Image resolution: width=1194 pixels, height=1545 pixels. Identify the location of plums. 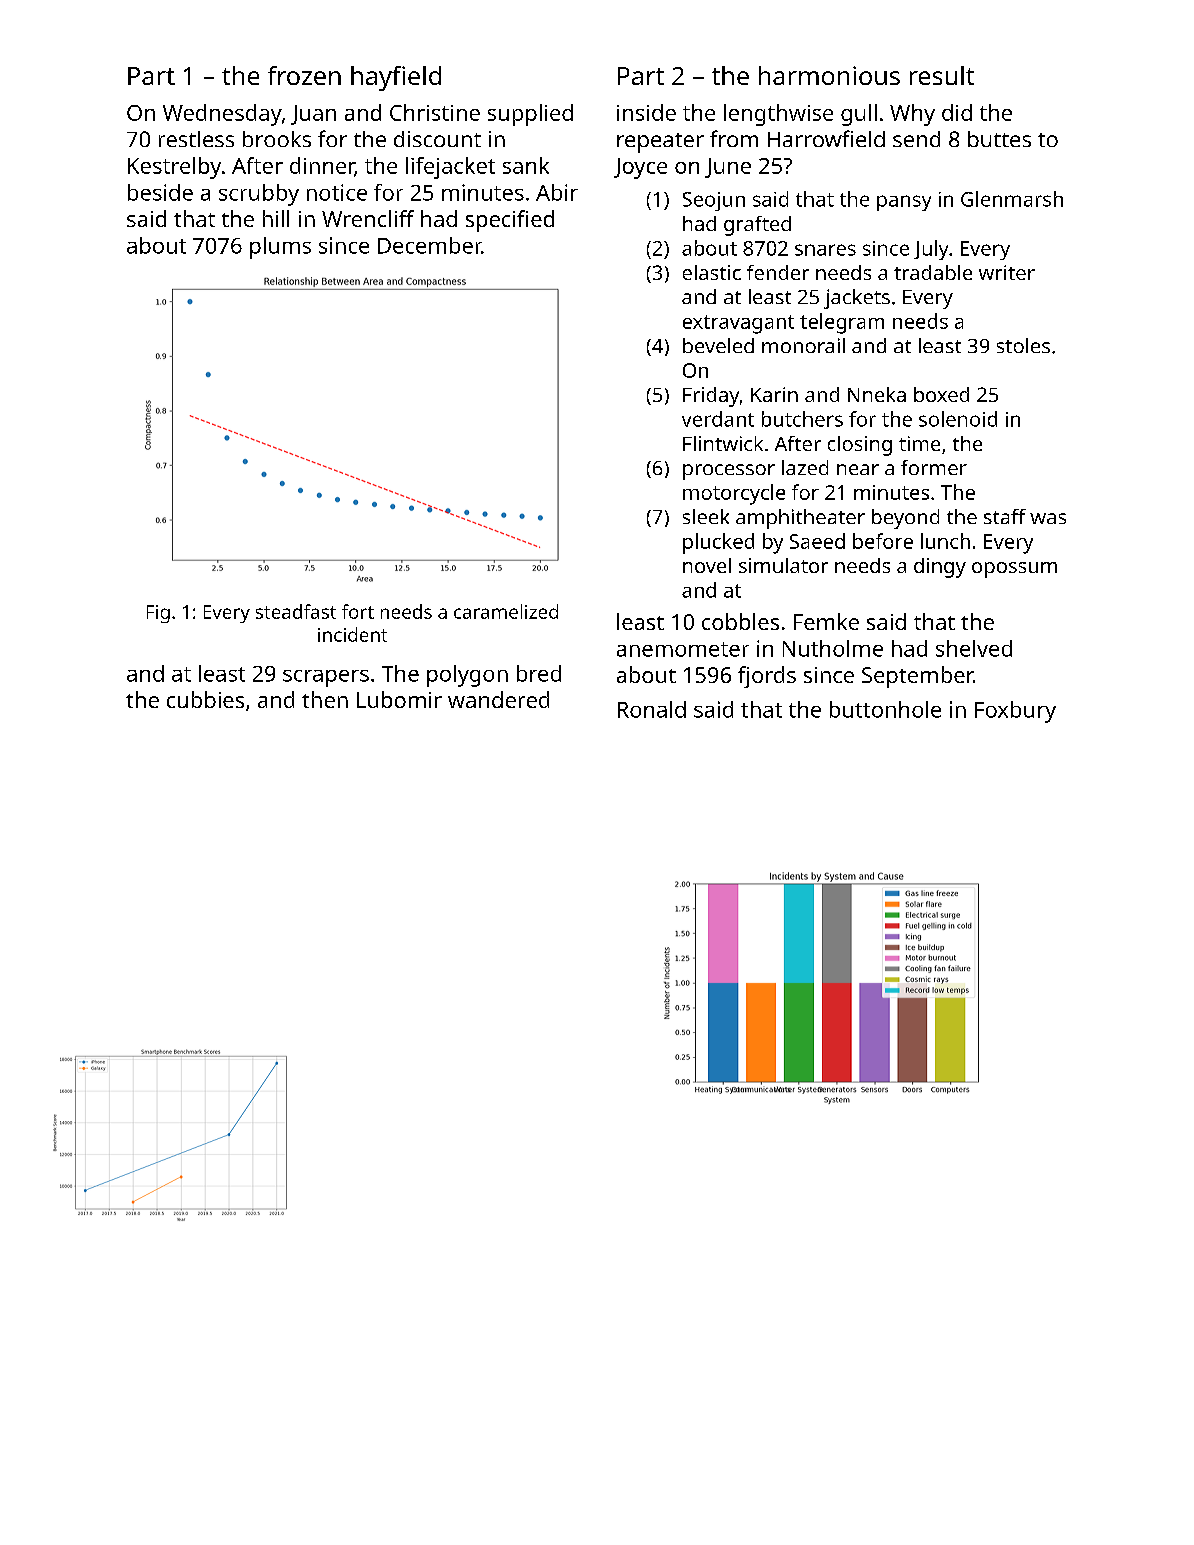
(280, 248).
